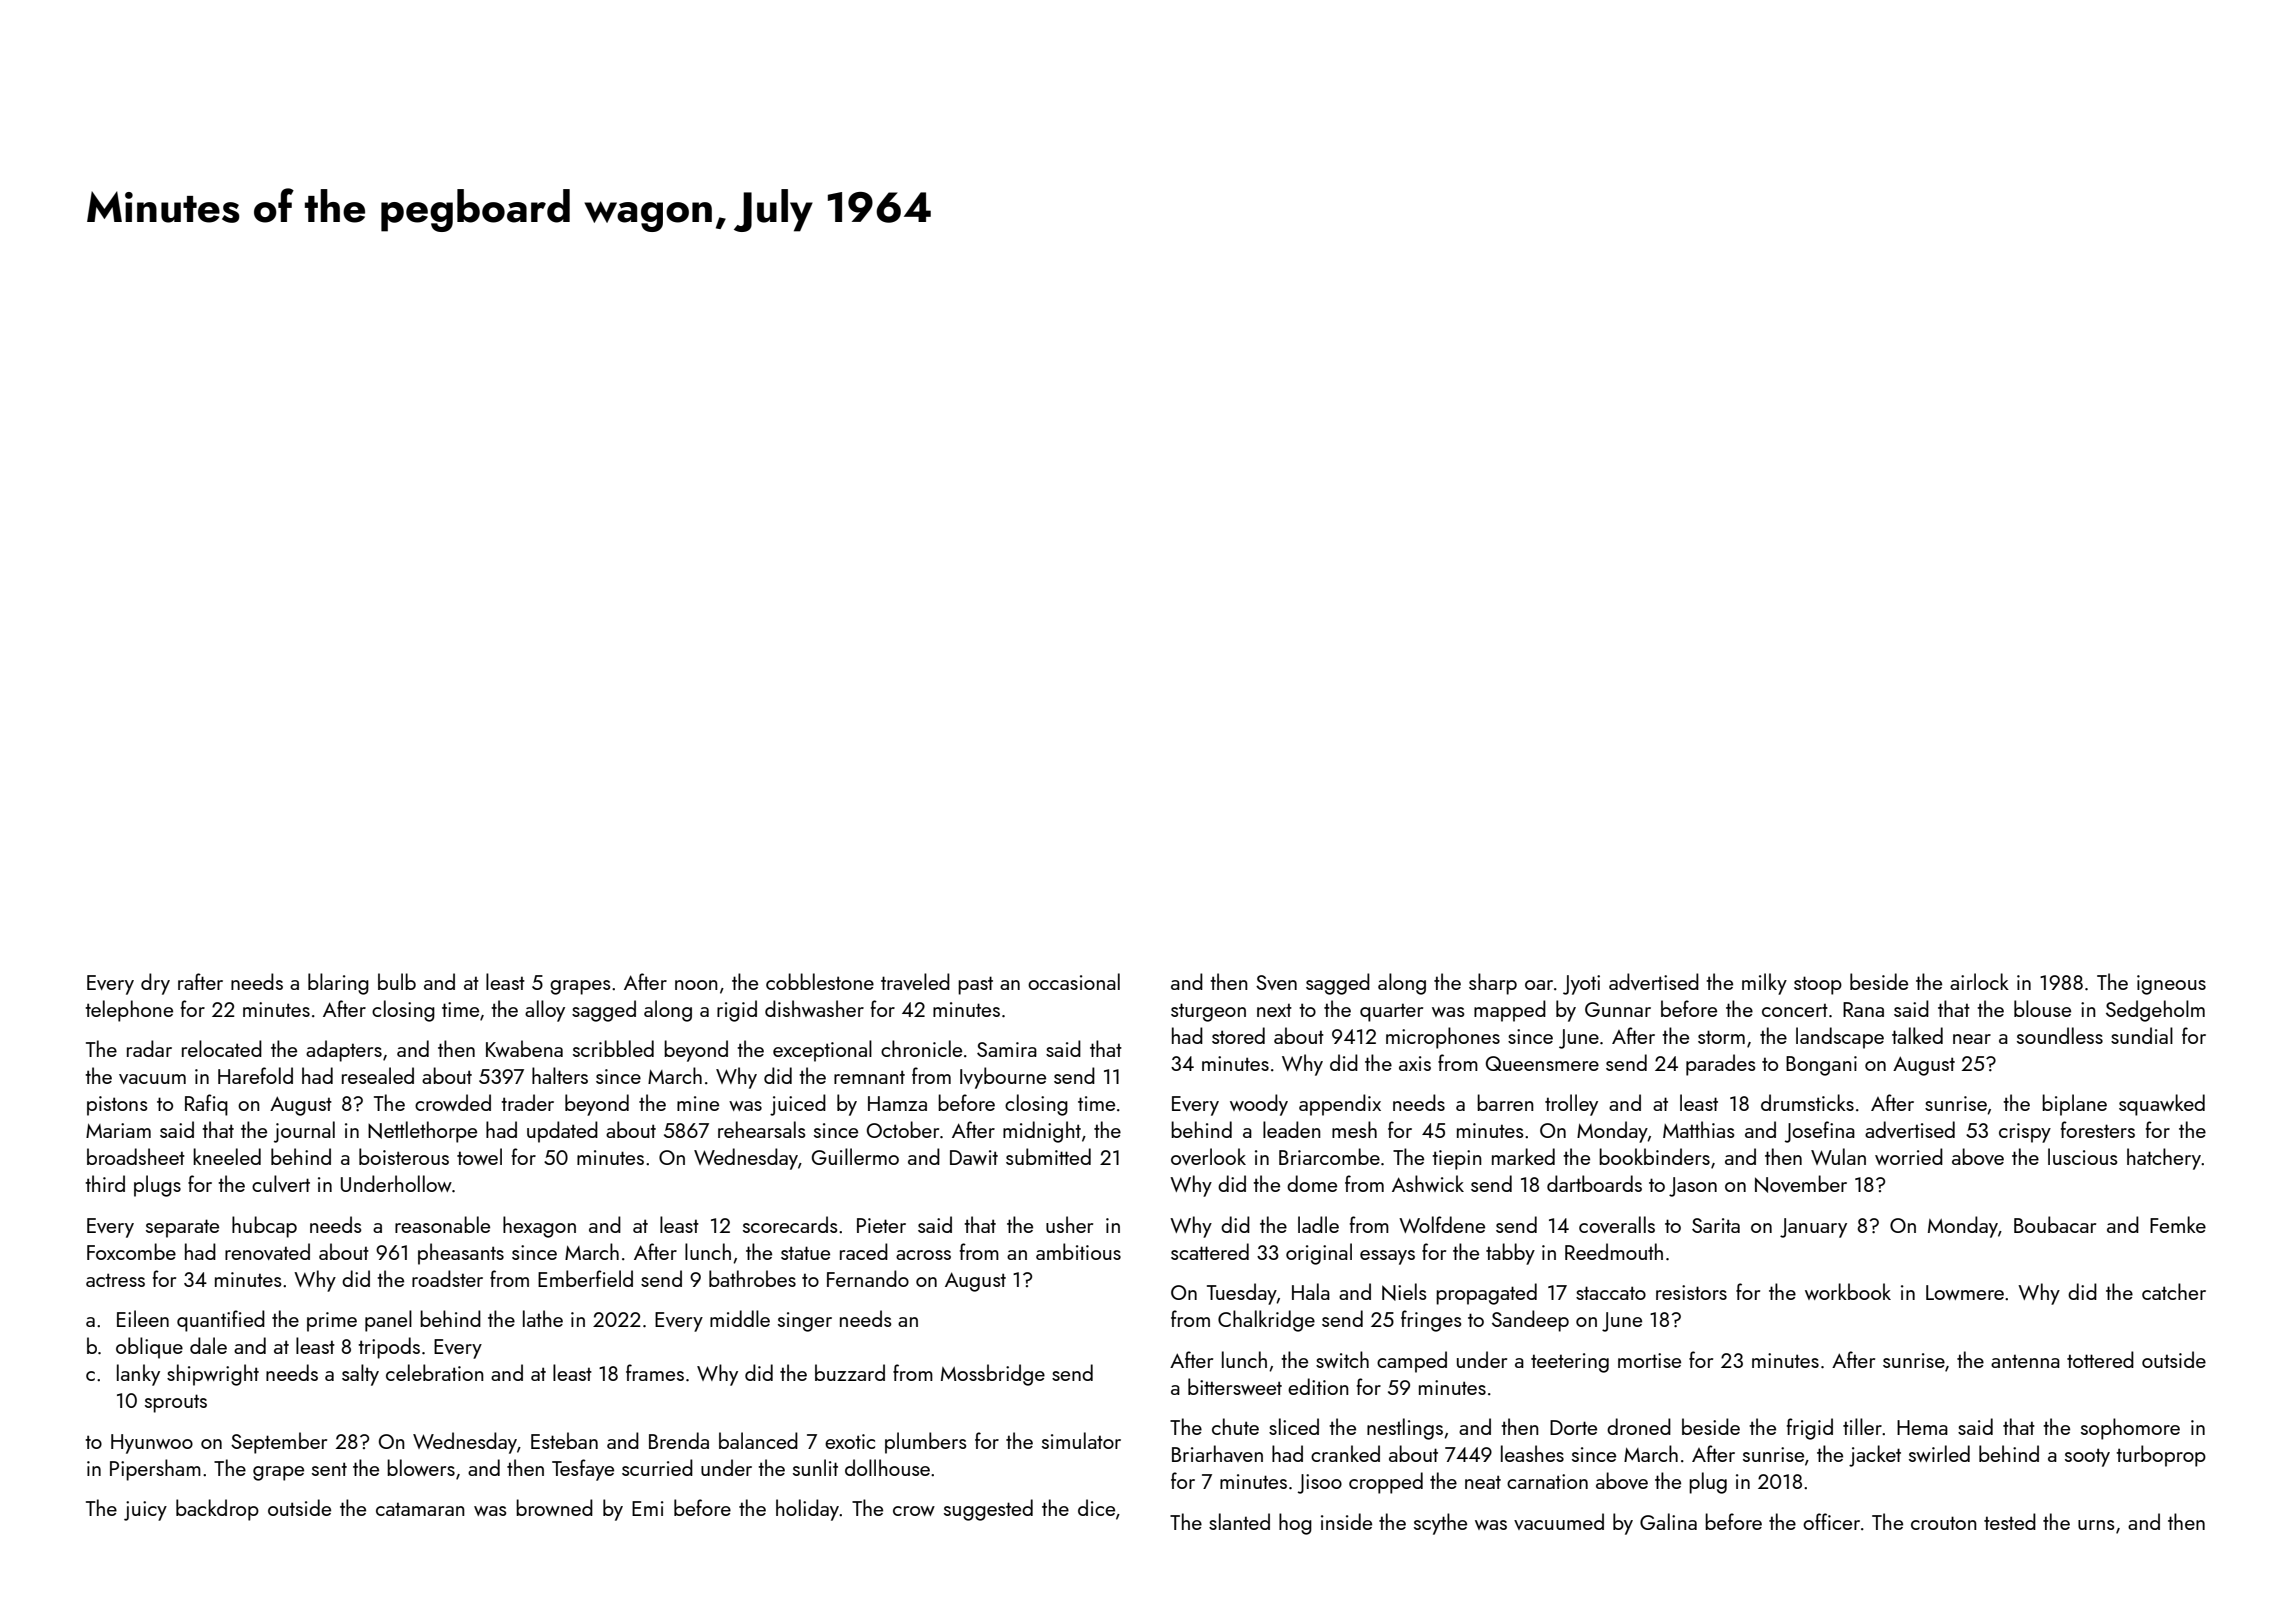  What do you see at coordinates (1801, 1184) in the document?
I see `November` at bounding box center [1801, 1184].
